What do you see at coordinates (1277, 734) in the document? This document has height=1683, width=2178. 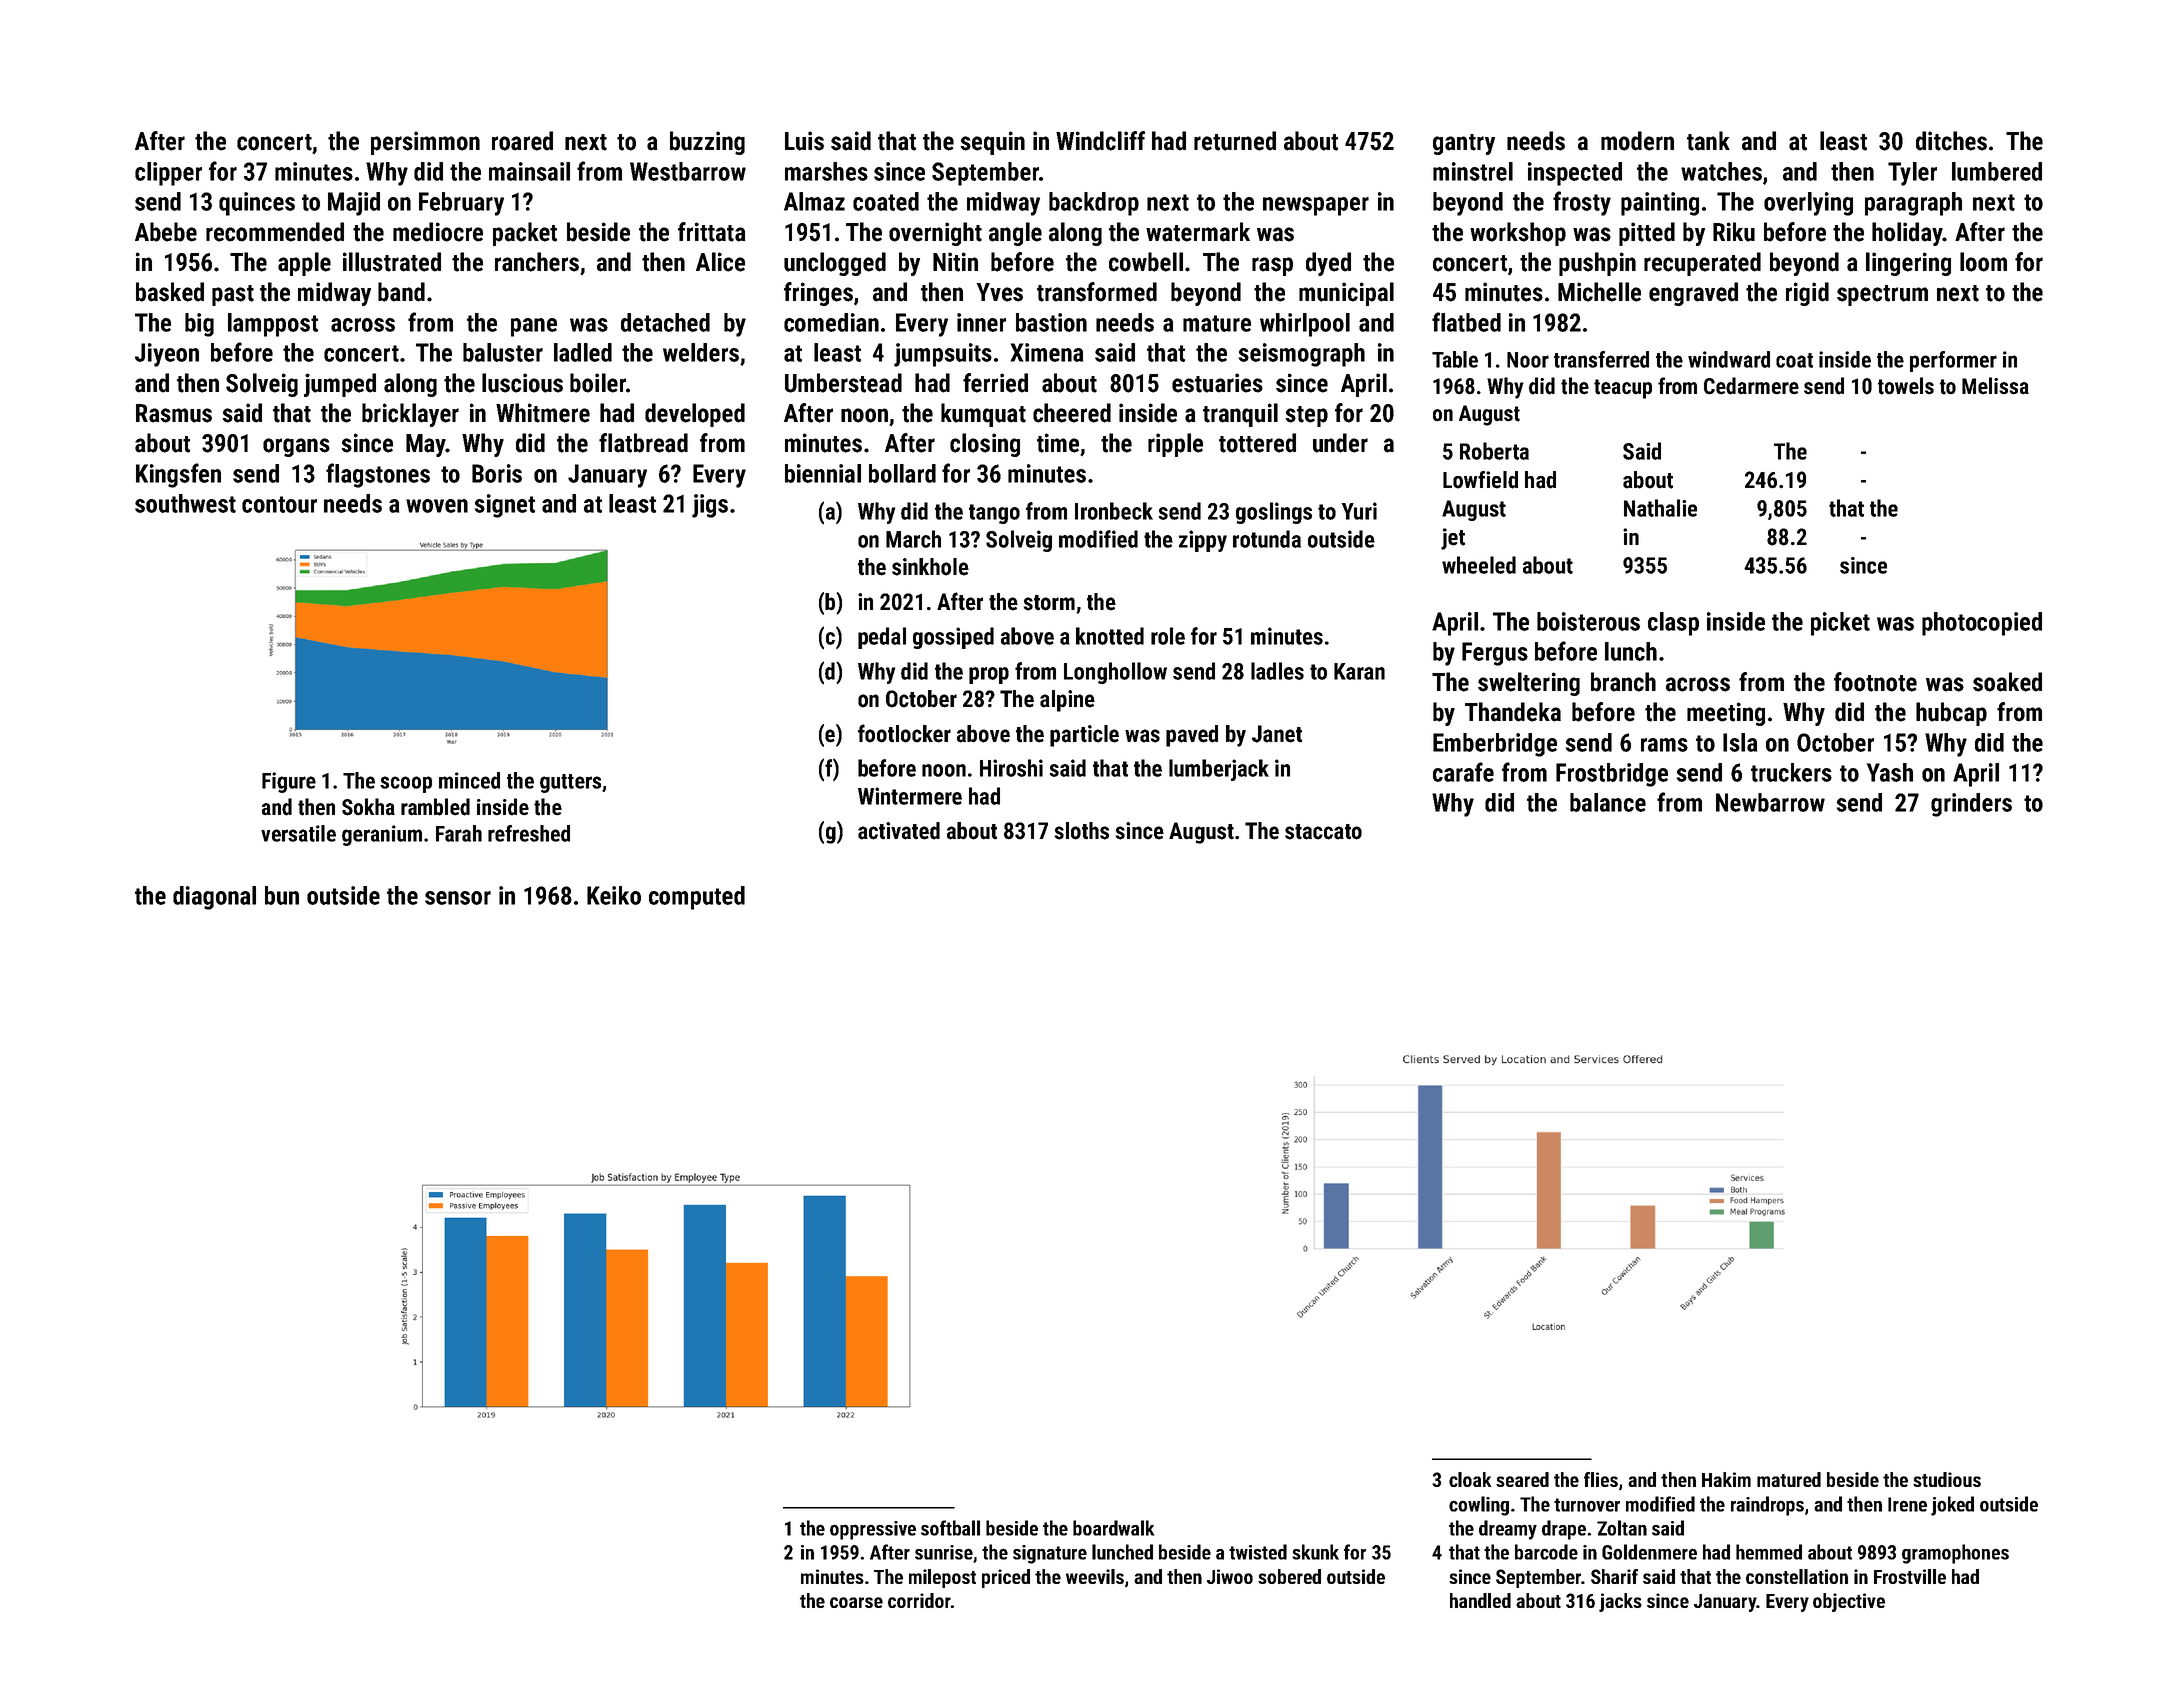 I see `Janet` at bounding box center [1277, 734].
